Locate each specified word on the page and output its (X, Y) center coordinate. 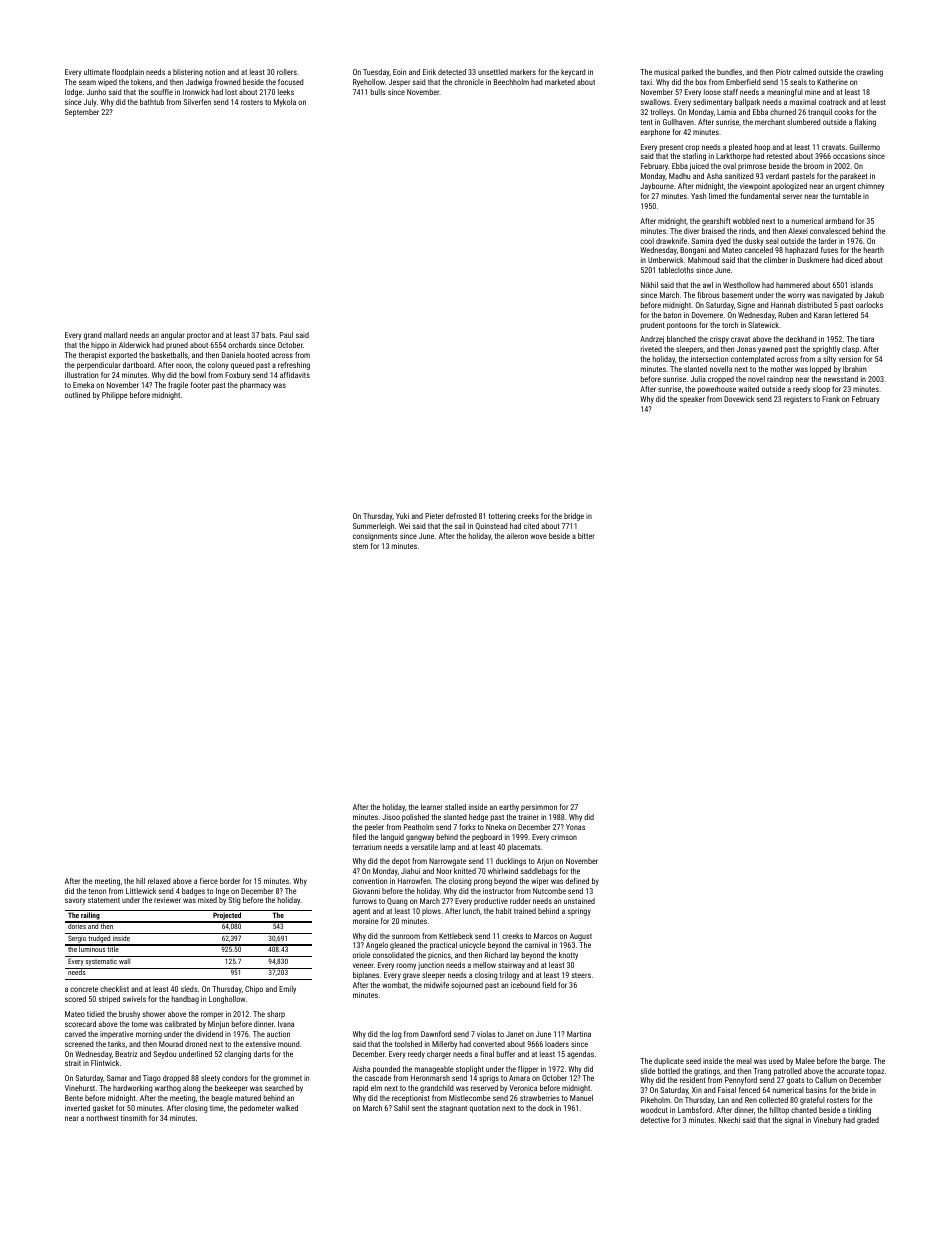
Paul (286, 335)
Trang (762, 1072)
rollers (287, 72)
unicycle (473, 946)
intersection (709, 359)
